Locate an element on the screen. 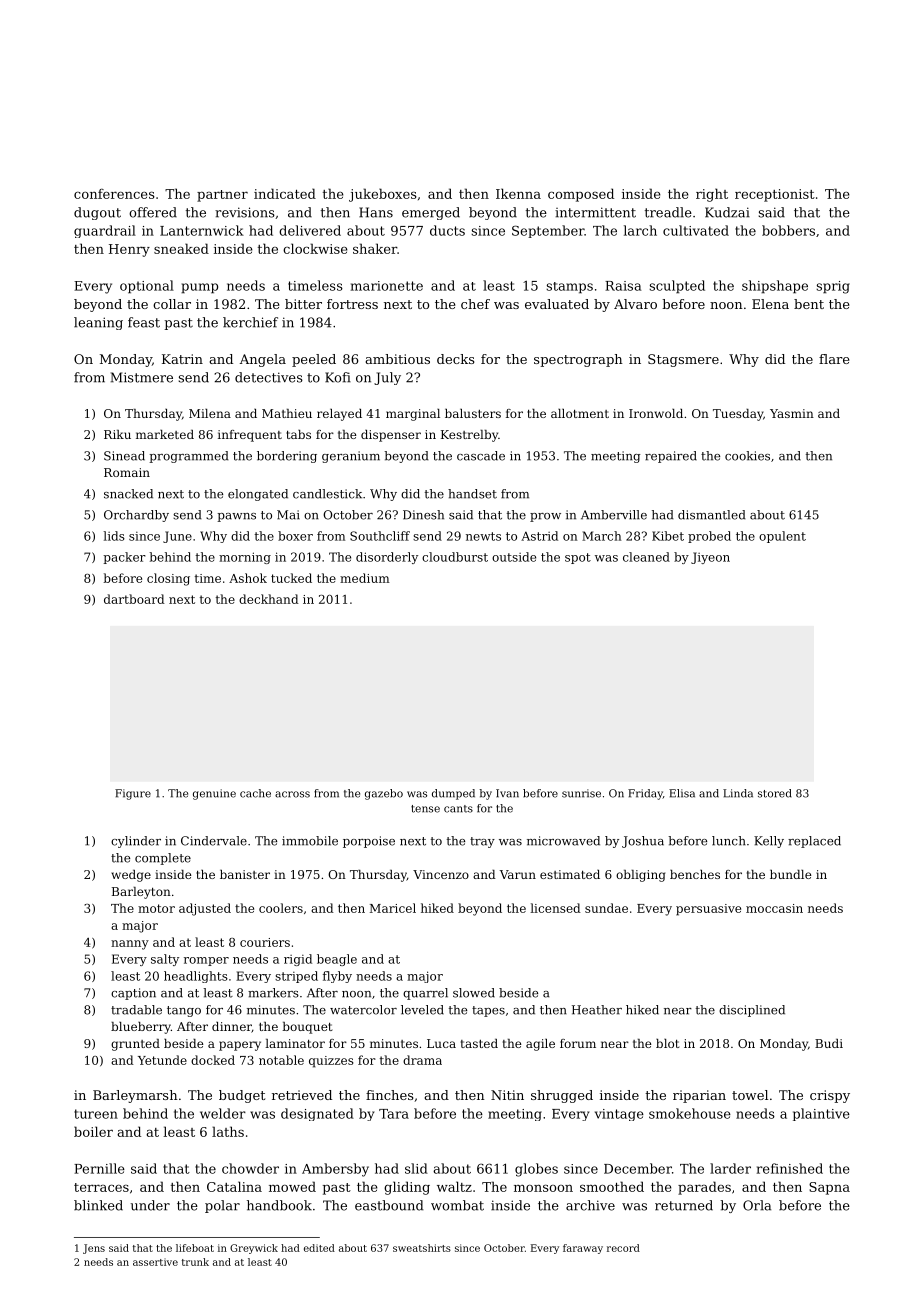 The height and width of the screenshot is (1308, 924). leaning is located at coordinates (98, 323).
